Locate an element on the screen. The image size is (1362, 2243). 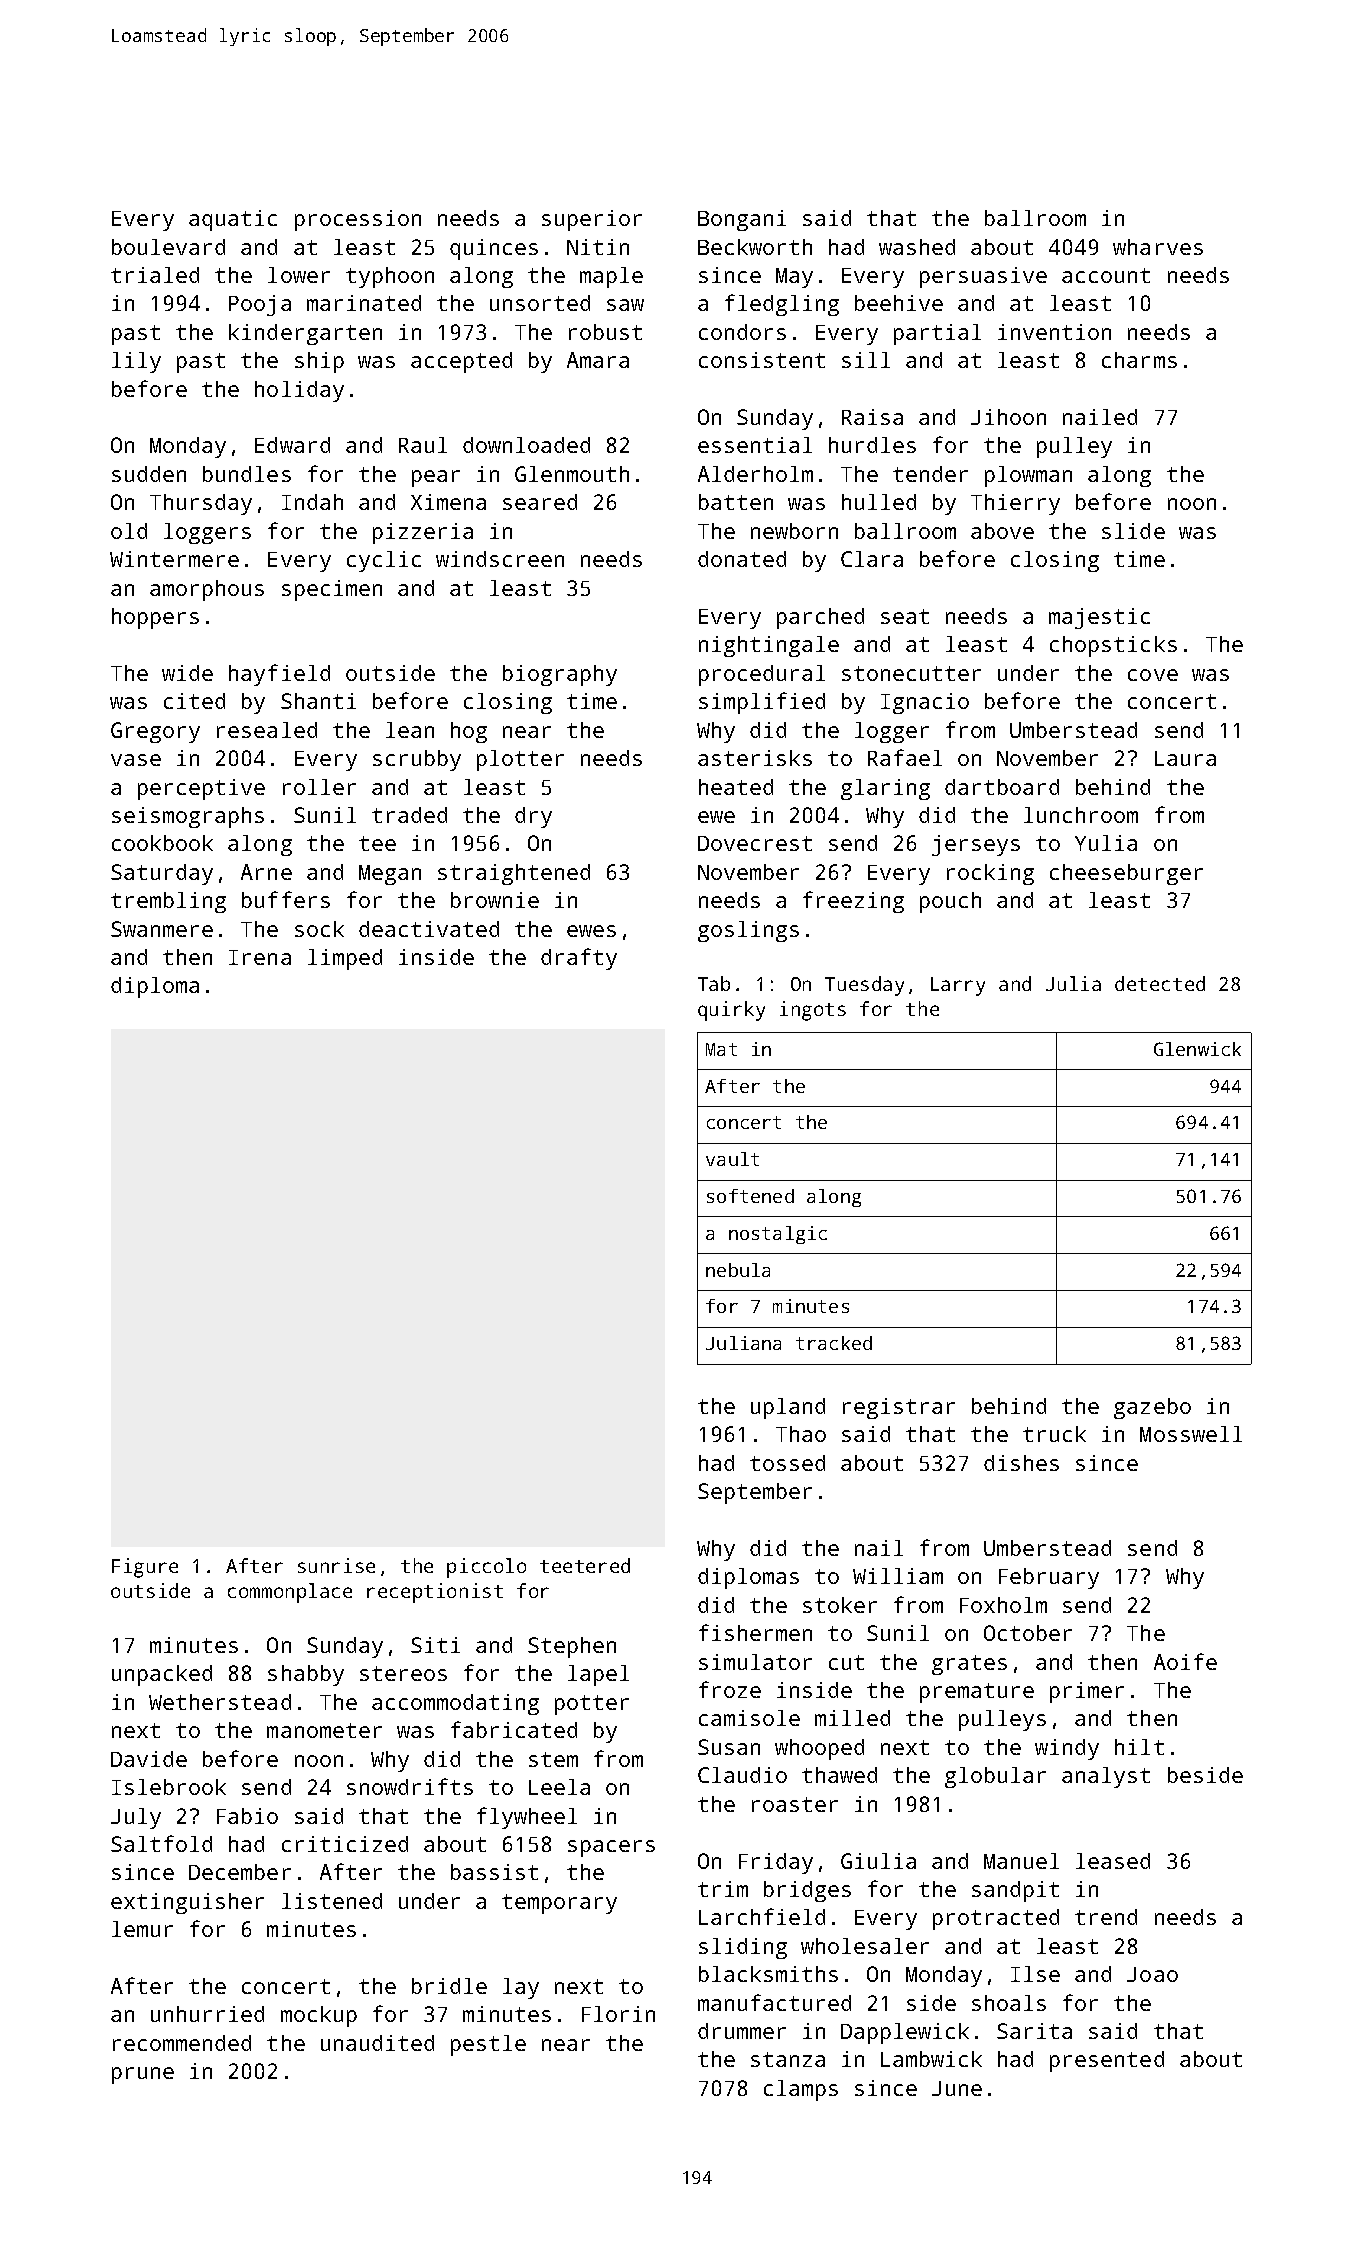
February is located at coordinates (1049, 1578).
